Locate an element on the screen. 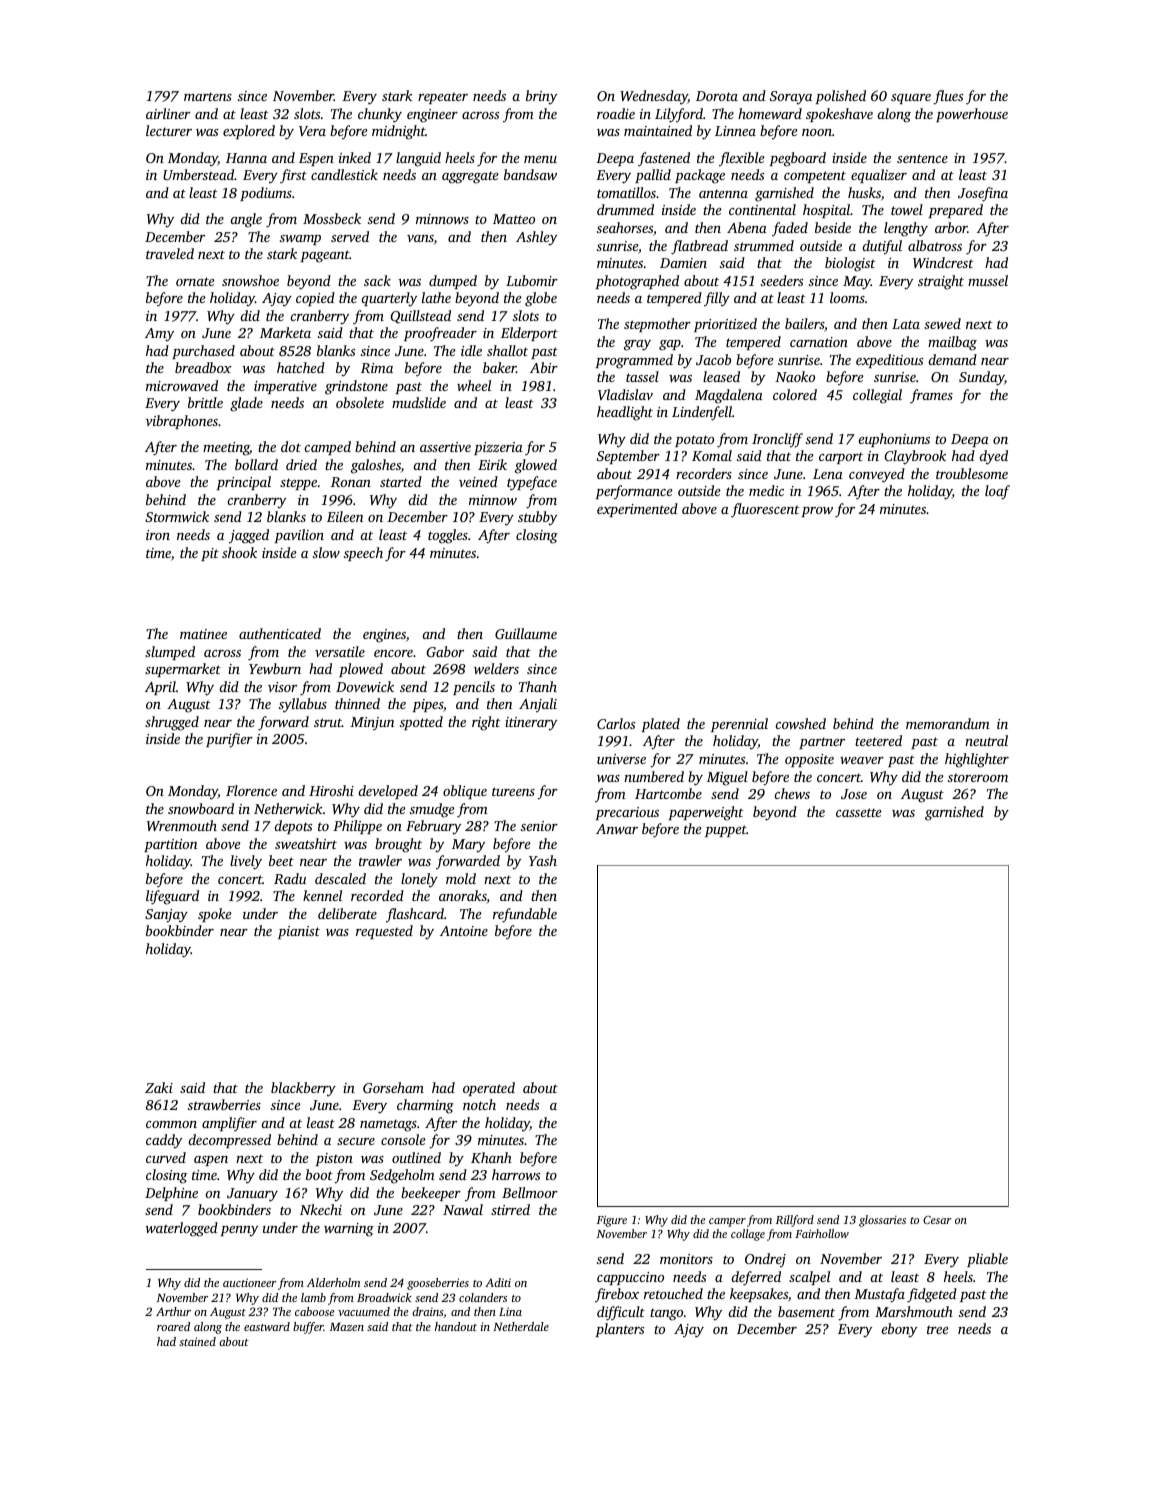 The image size is (1154, 1494). secure is located at coordinates (356, 1141).
